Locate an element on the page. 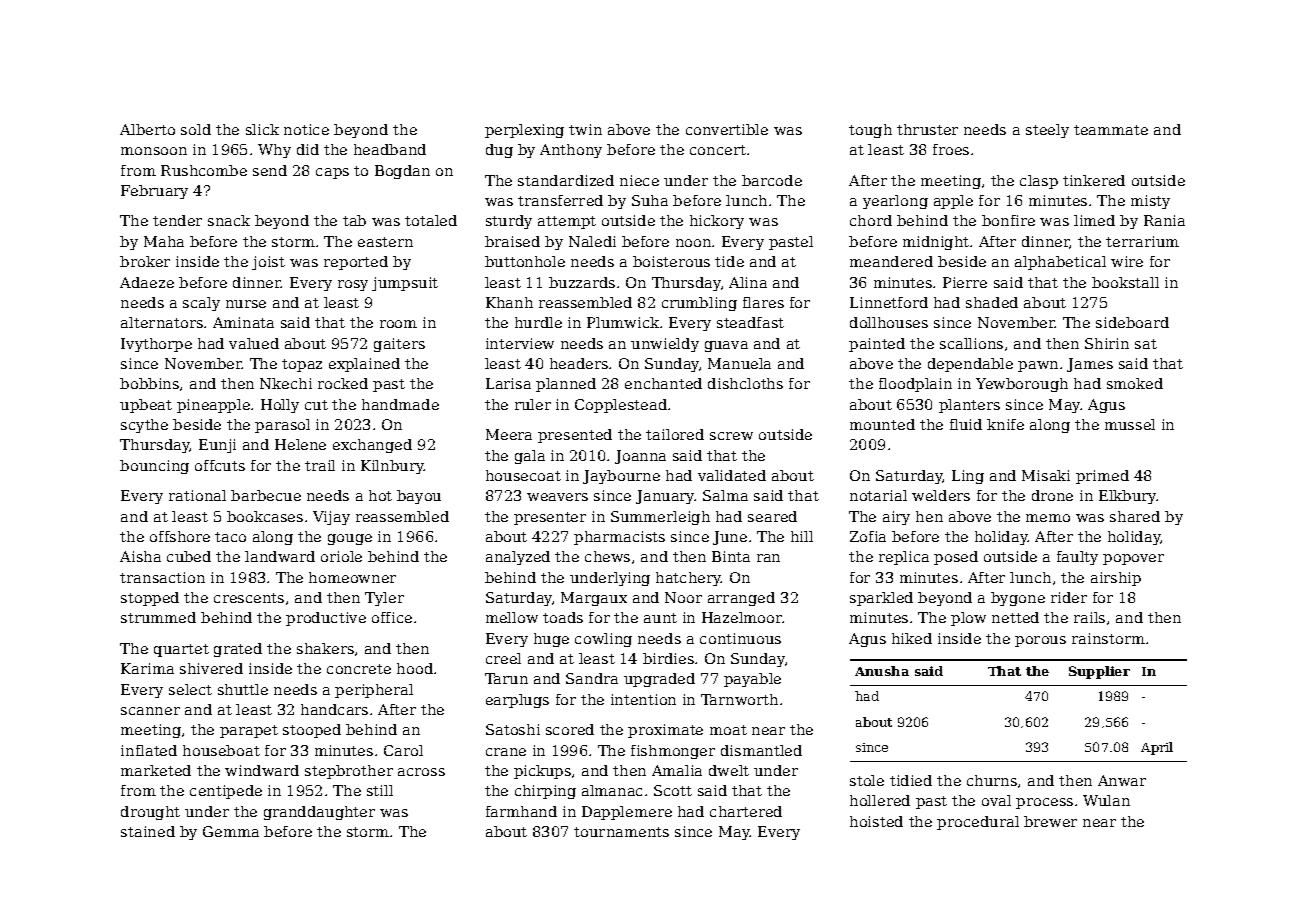 This document has height=924, width=1308. welders is located at coordinates (941, 495).
